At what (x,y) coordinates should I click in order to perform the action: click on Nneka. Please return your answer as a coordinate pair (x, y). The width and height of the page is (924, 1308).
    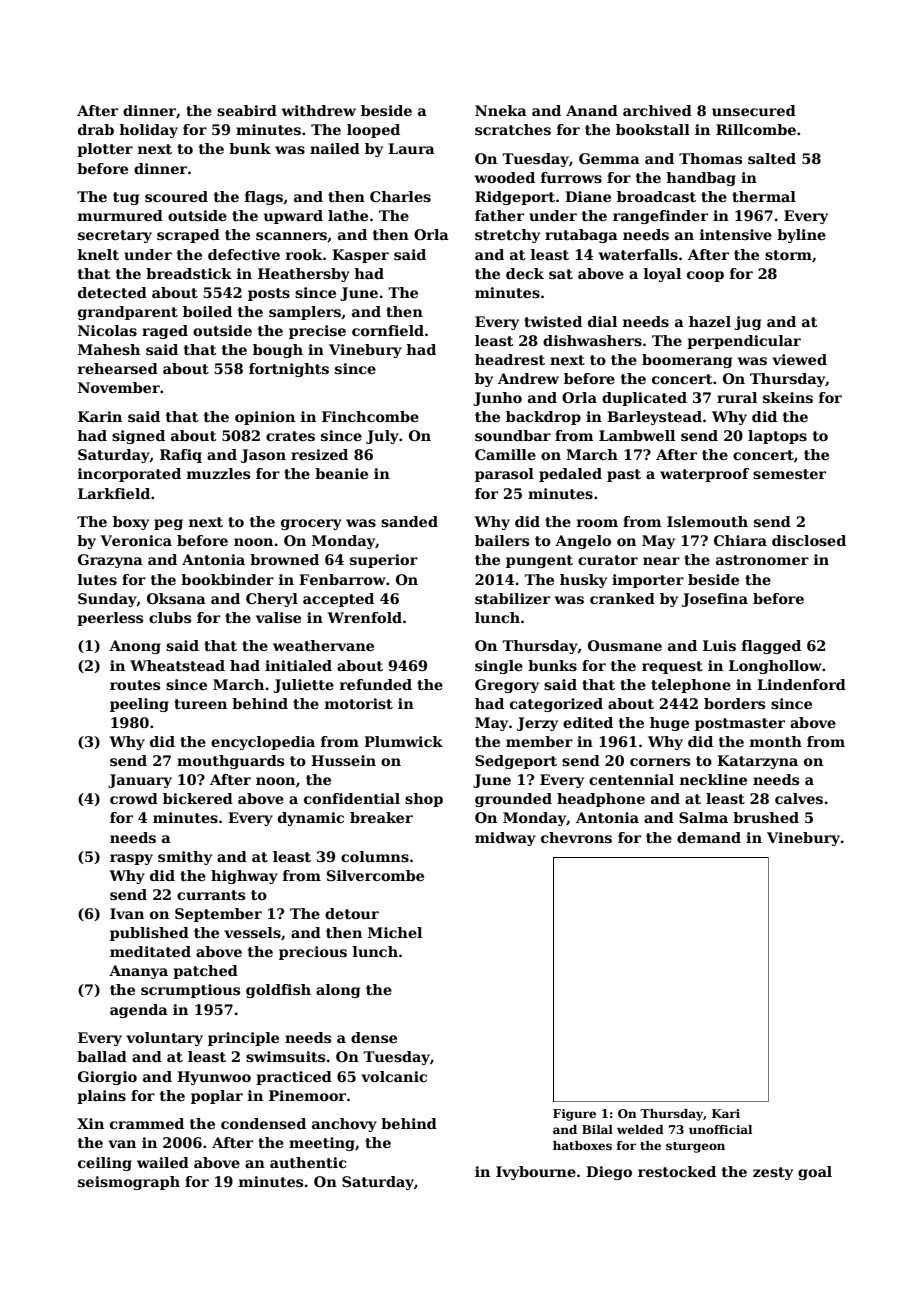
    Looking at the image, I should click on (501, 110).
